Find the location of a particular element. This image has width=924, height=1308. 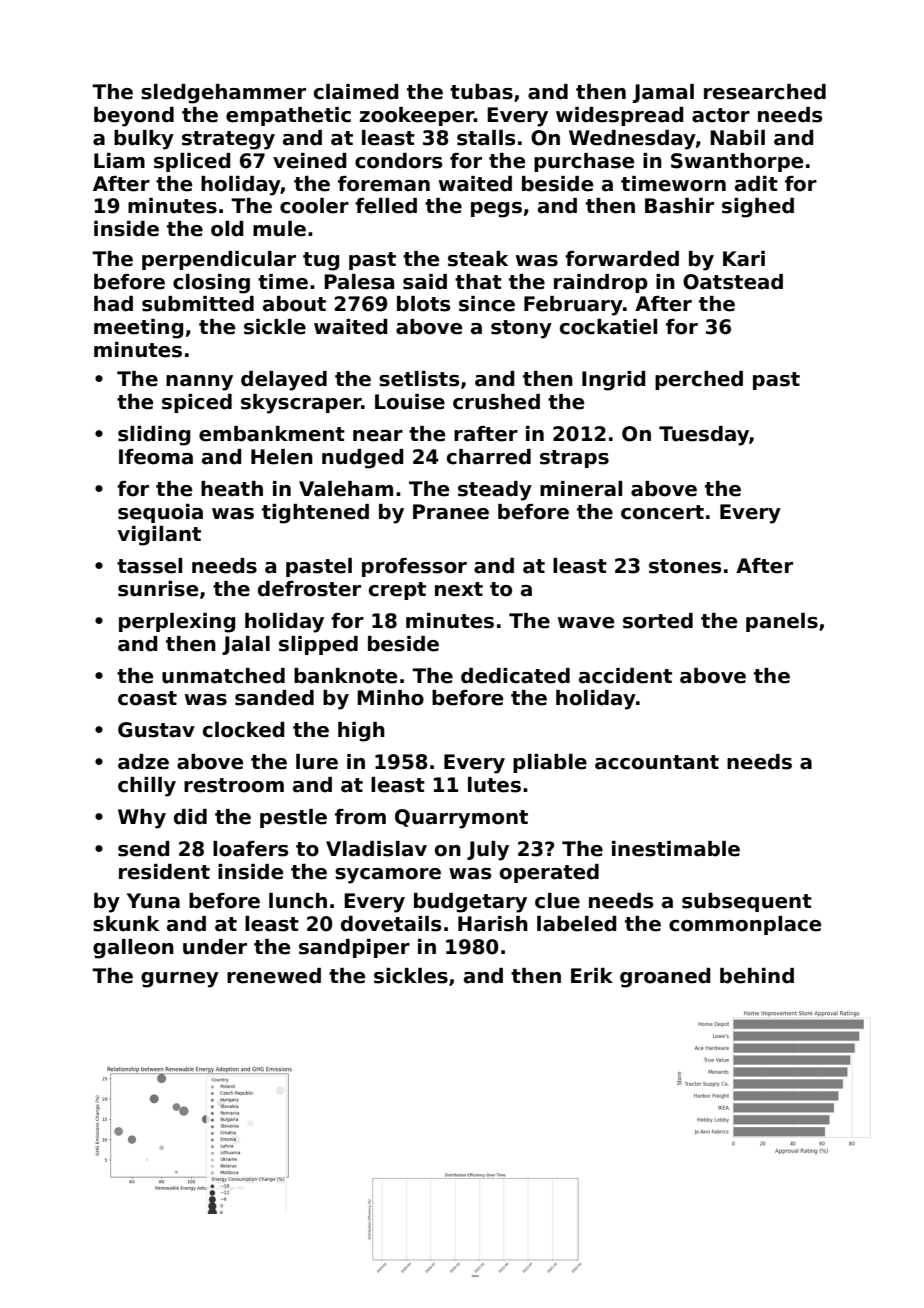

setlists is located at coordinates (419, 379).
